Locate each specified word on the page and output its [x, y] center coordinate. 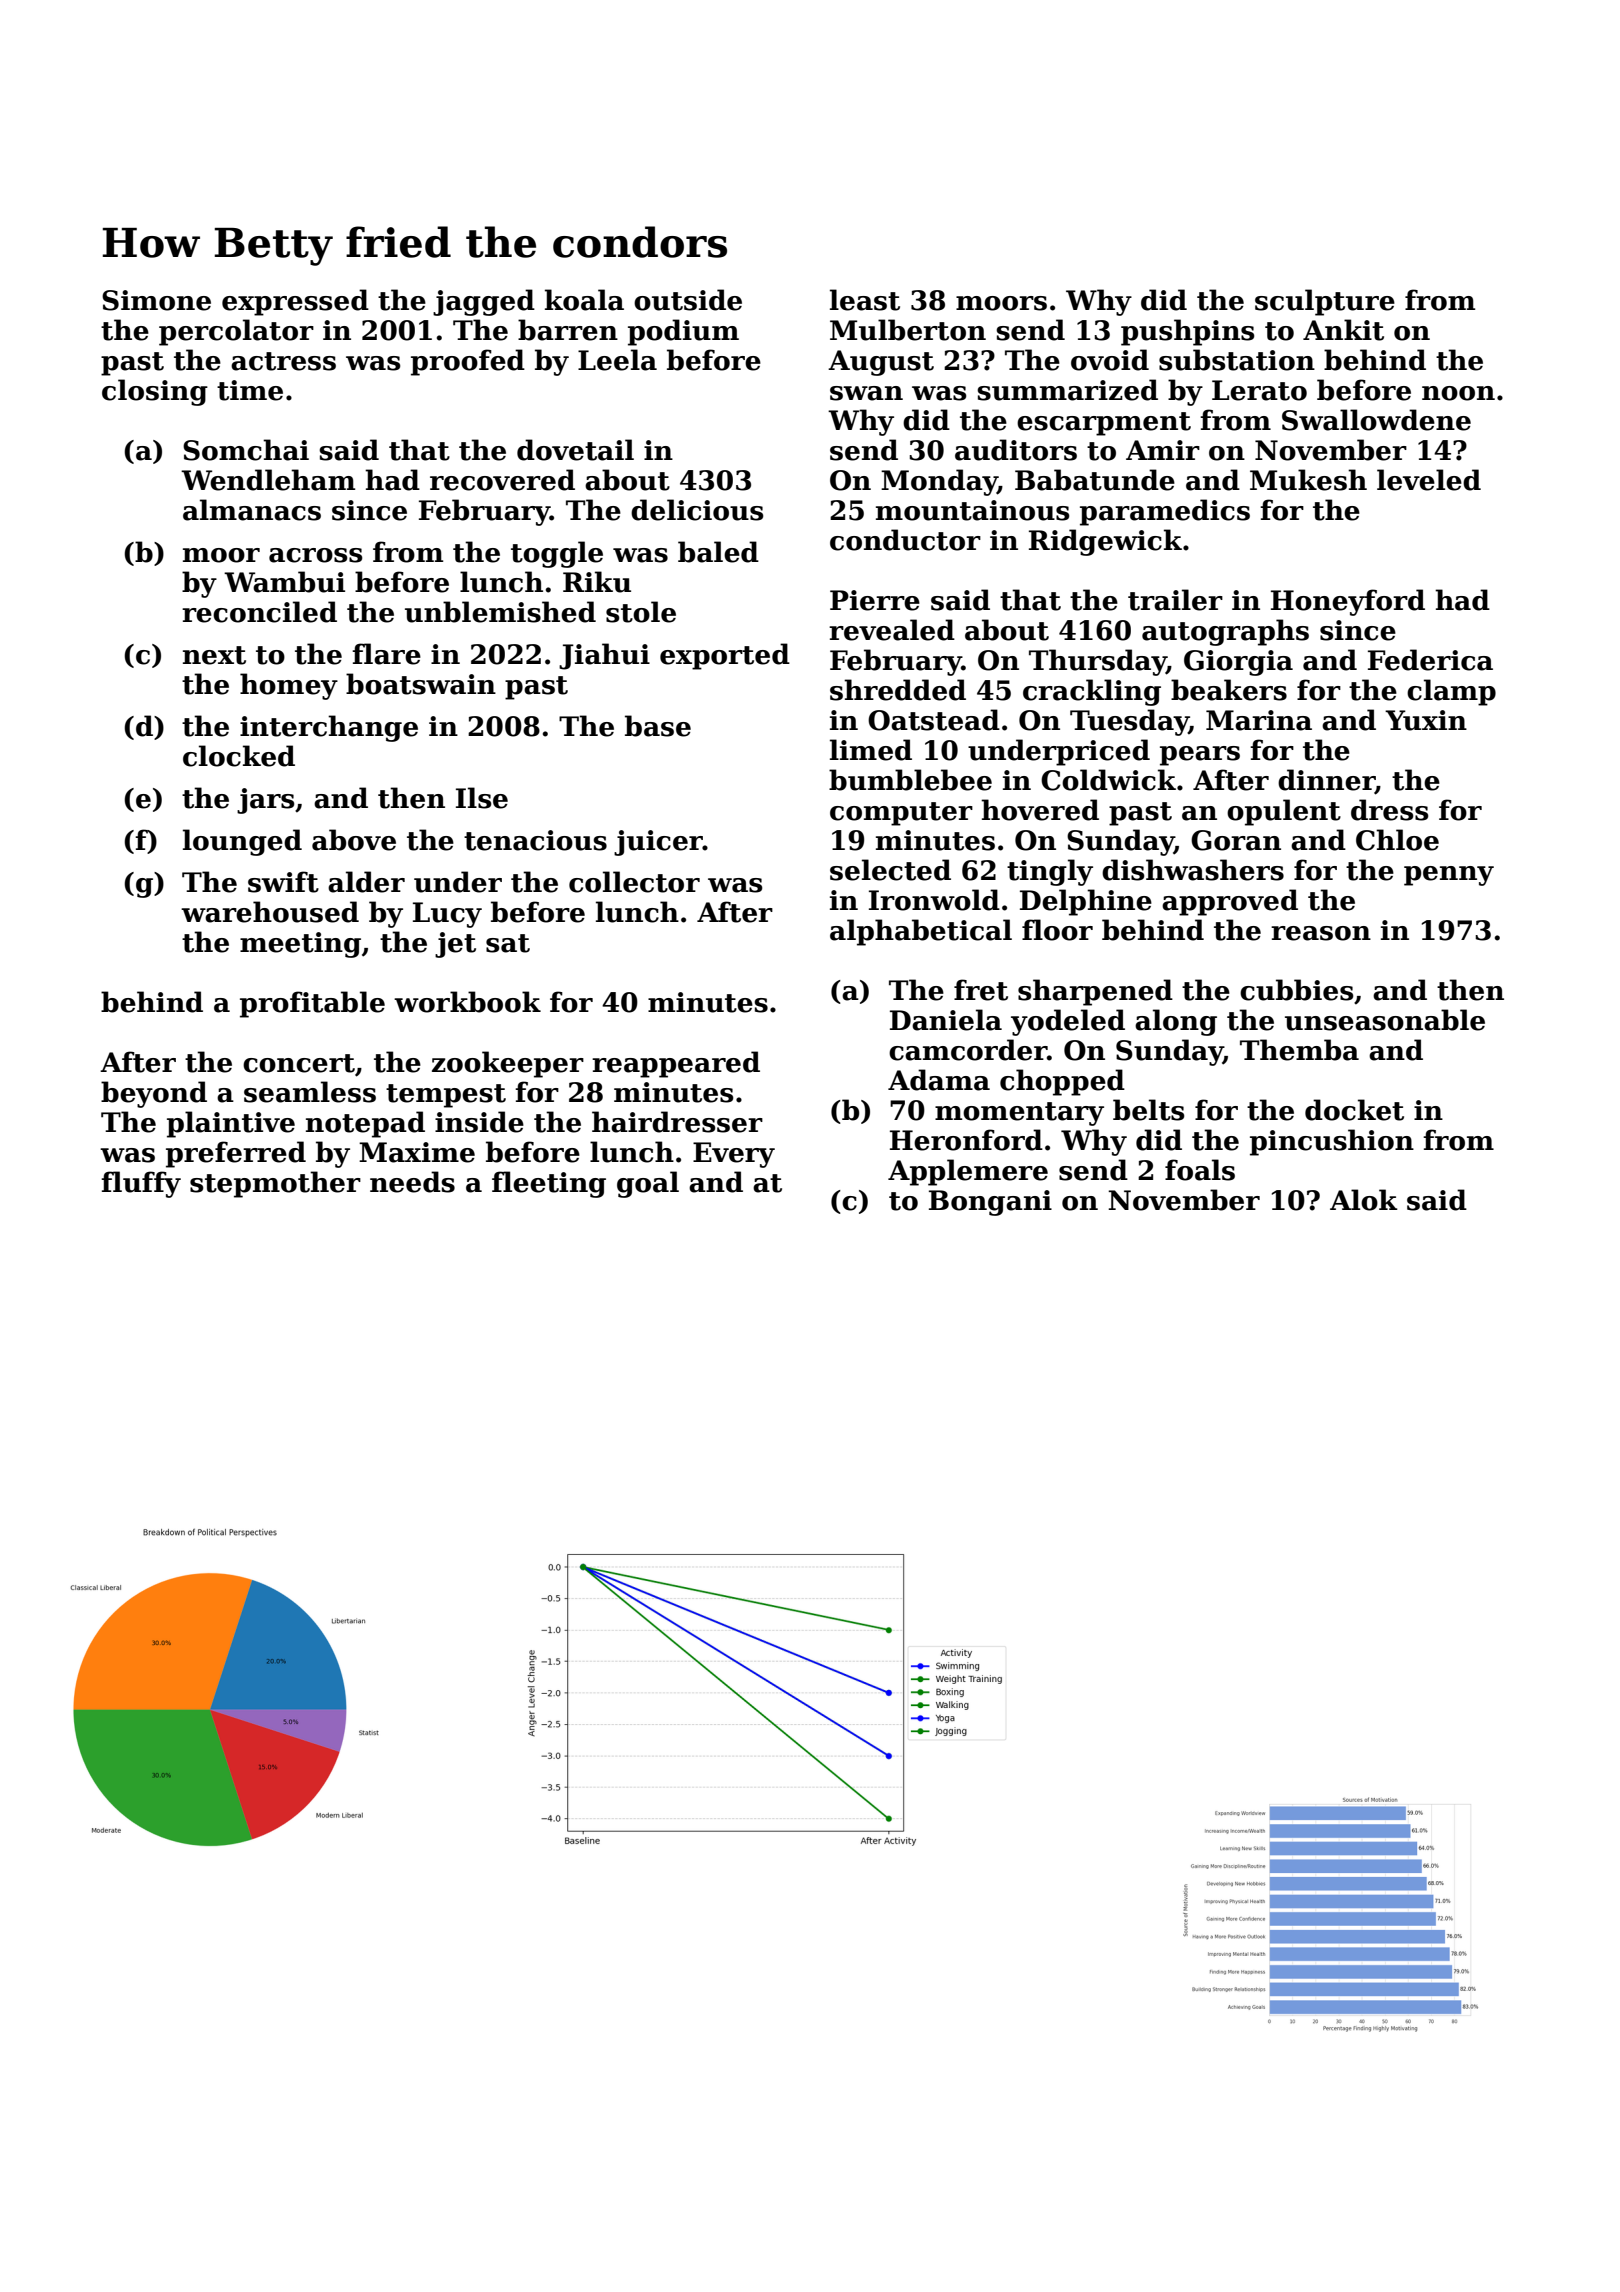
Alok [1364, 1200]
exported [725, 656]
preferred [236, 1154]
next [214, 655]
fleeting [549, 1184]
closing [155, 392]
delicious [697, 510]
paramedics [1165, 512]
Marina [1259, 720]
